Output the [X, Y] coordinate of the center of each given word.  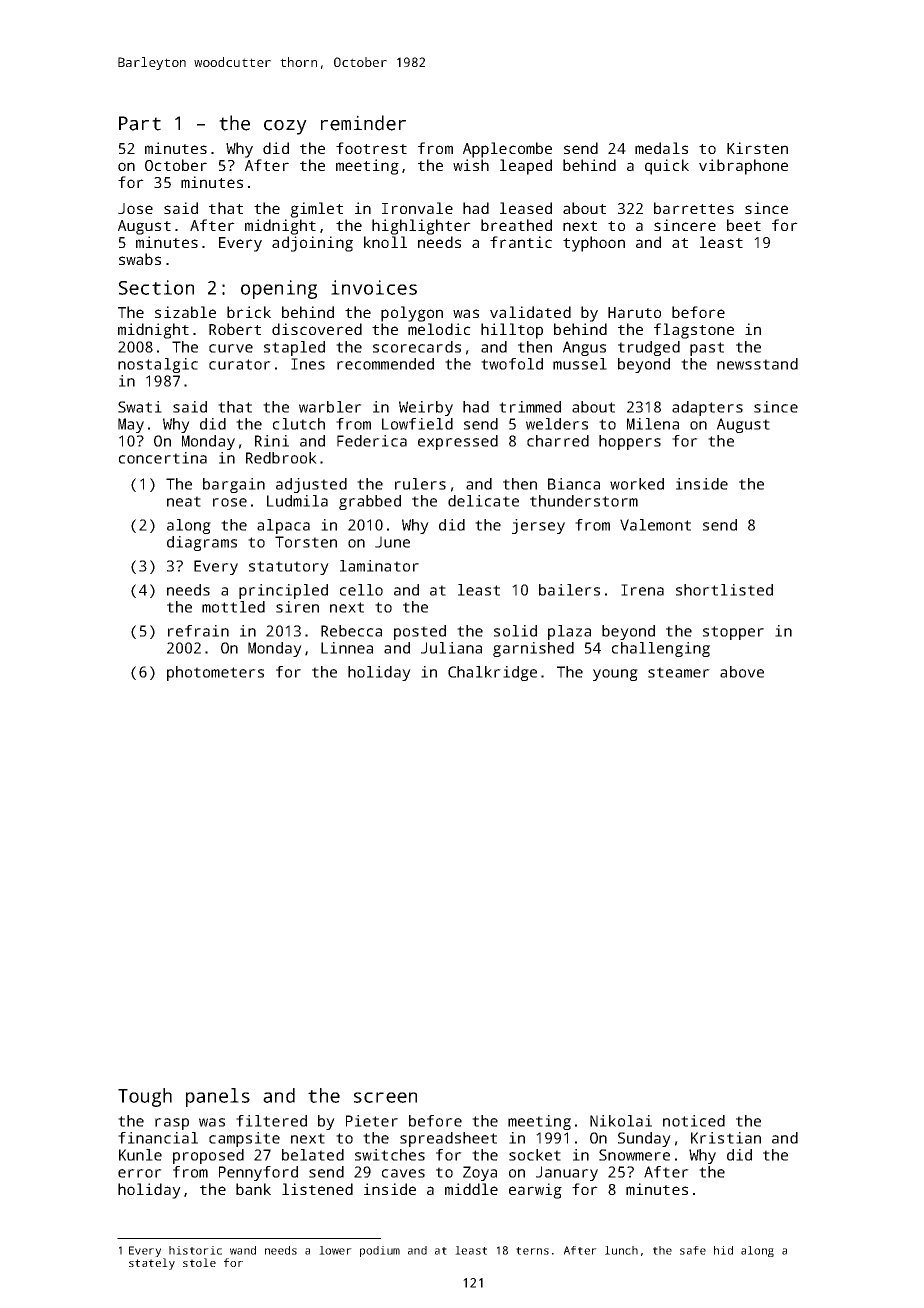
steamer [679, 672]
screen [385, 1097]
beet [744, 225]
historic [195, 1250]
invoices [374, 287]
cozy [285, 127]
